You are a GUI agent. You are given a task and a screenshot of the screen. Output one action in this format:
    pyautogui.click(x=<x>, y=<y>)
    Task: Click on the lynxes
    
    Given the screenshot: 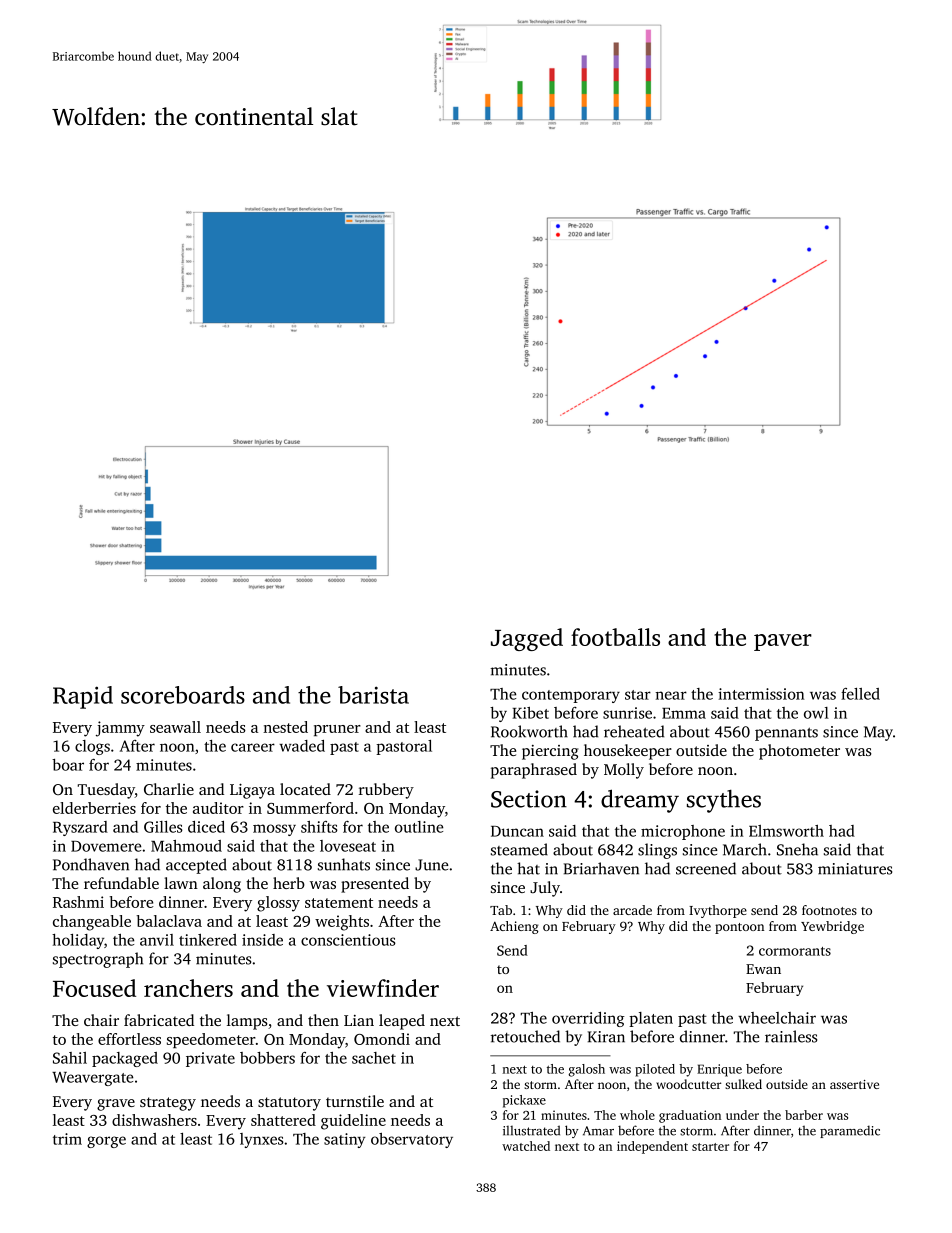 What is the action you would take?
    pyautogui.click(x=262, y=1140)
